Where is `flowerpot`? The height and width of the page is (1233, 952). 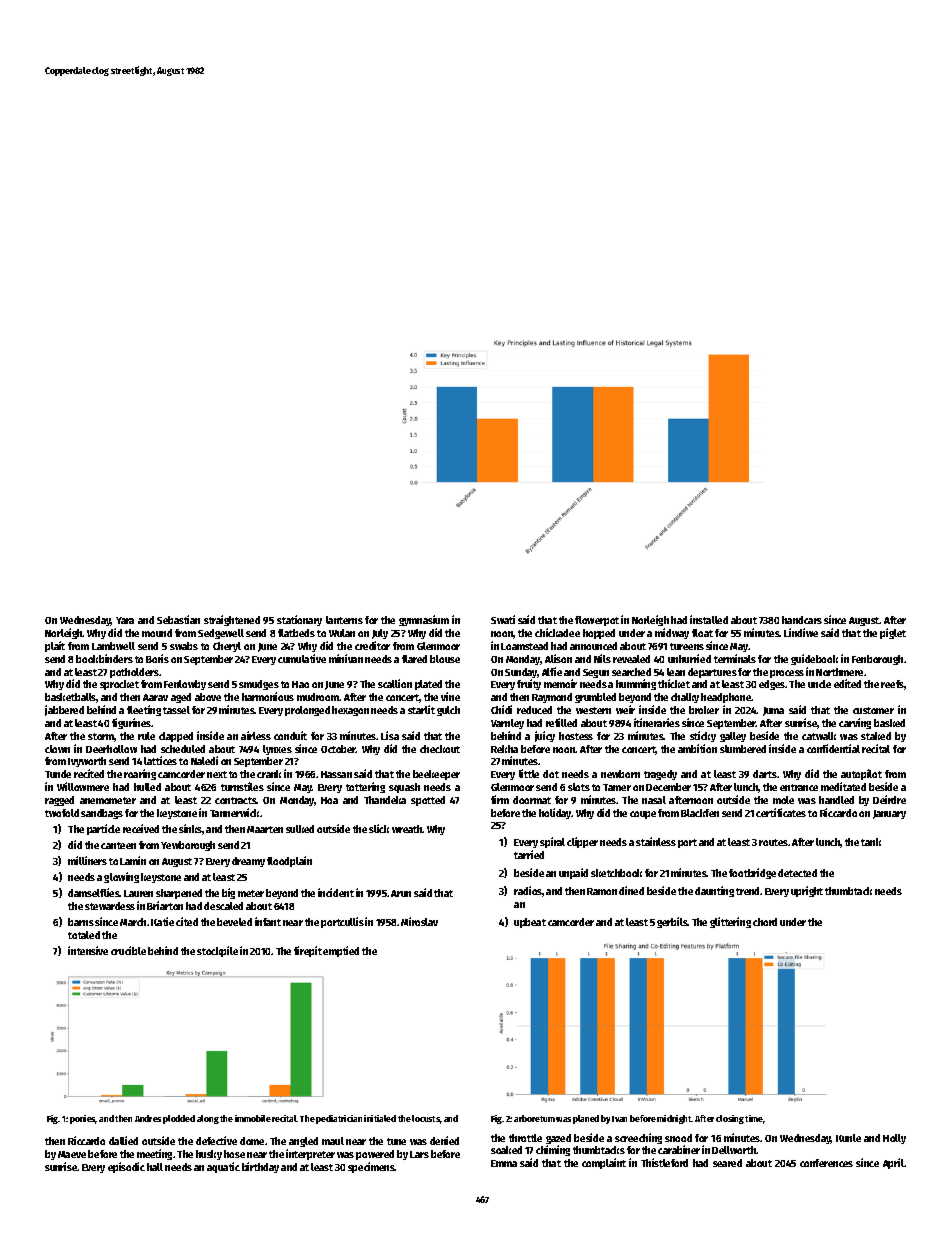
flowerpot is located at coordinates (597, 621).
